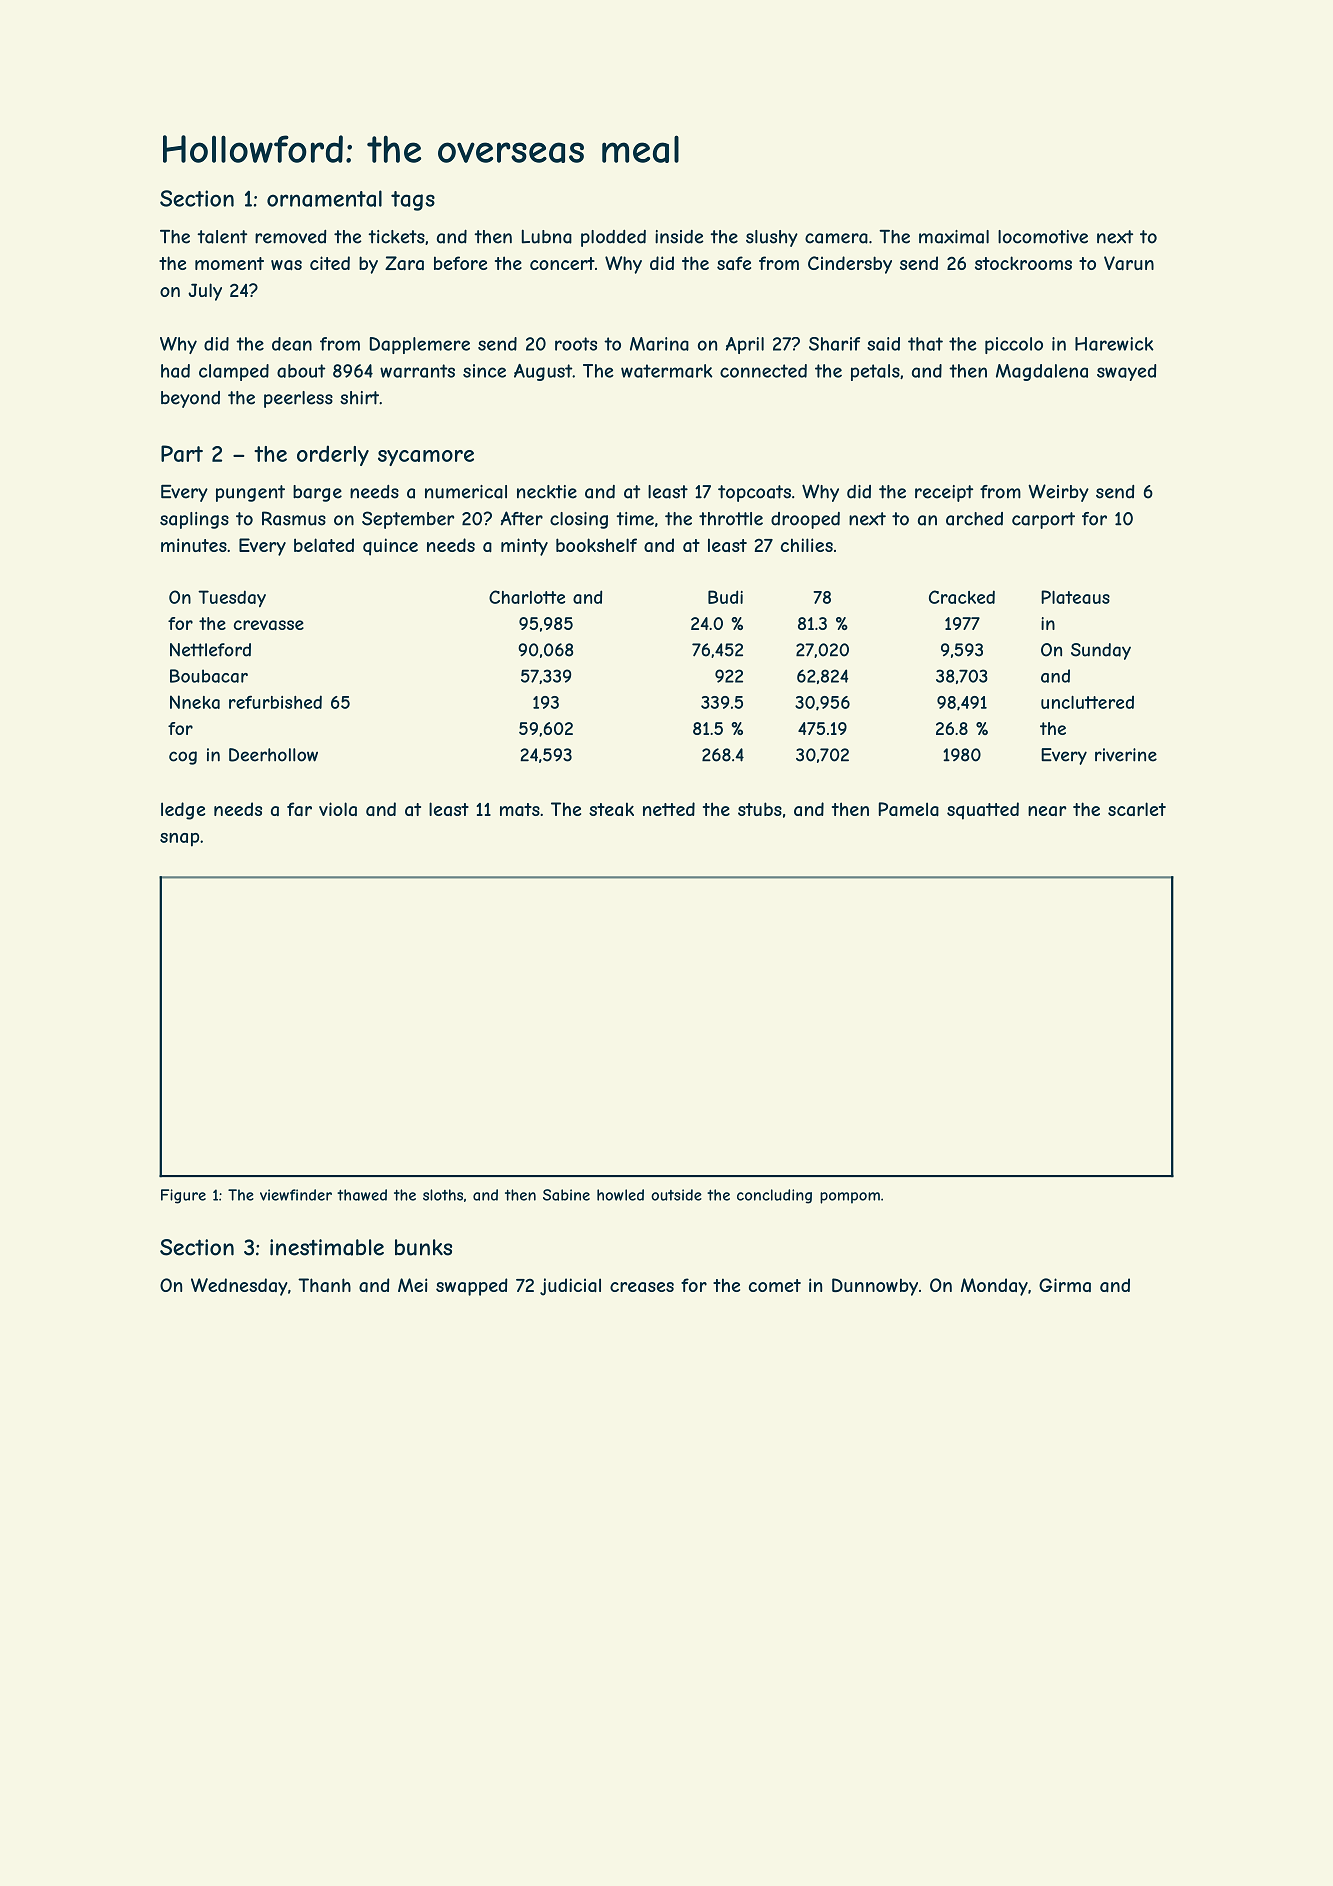 This screenshot has height=1886, width=1333. Describe the element at coordinates (954, 237) in the screenshot. I see `maximal` at that location.
